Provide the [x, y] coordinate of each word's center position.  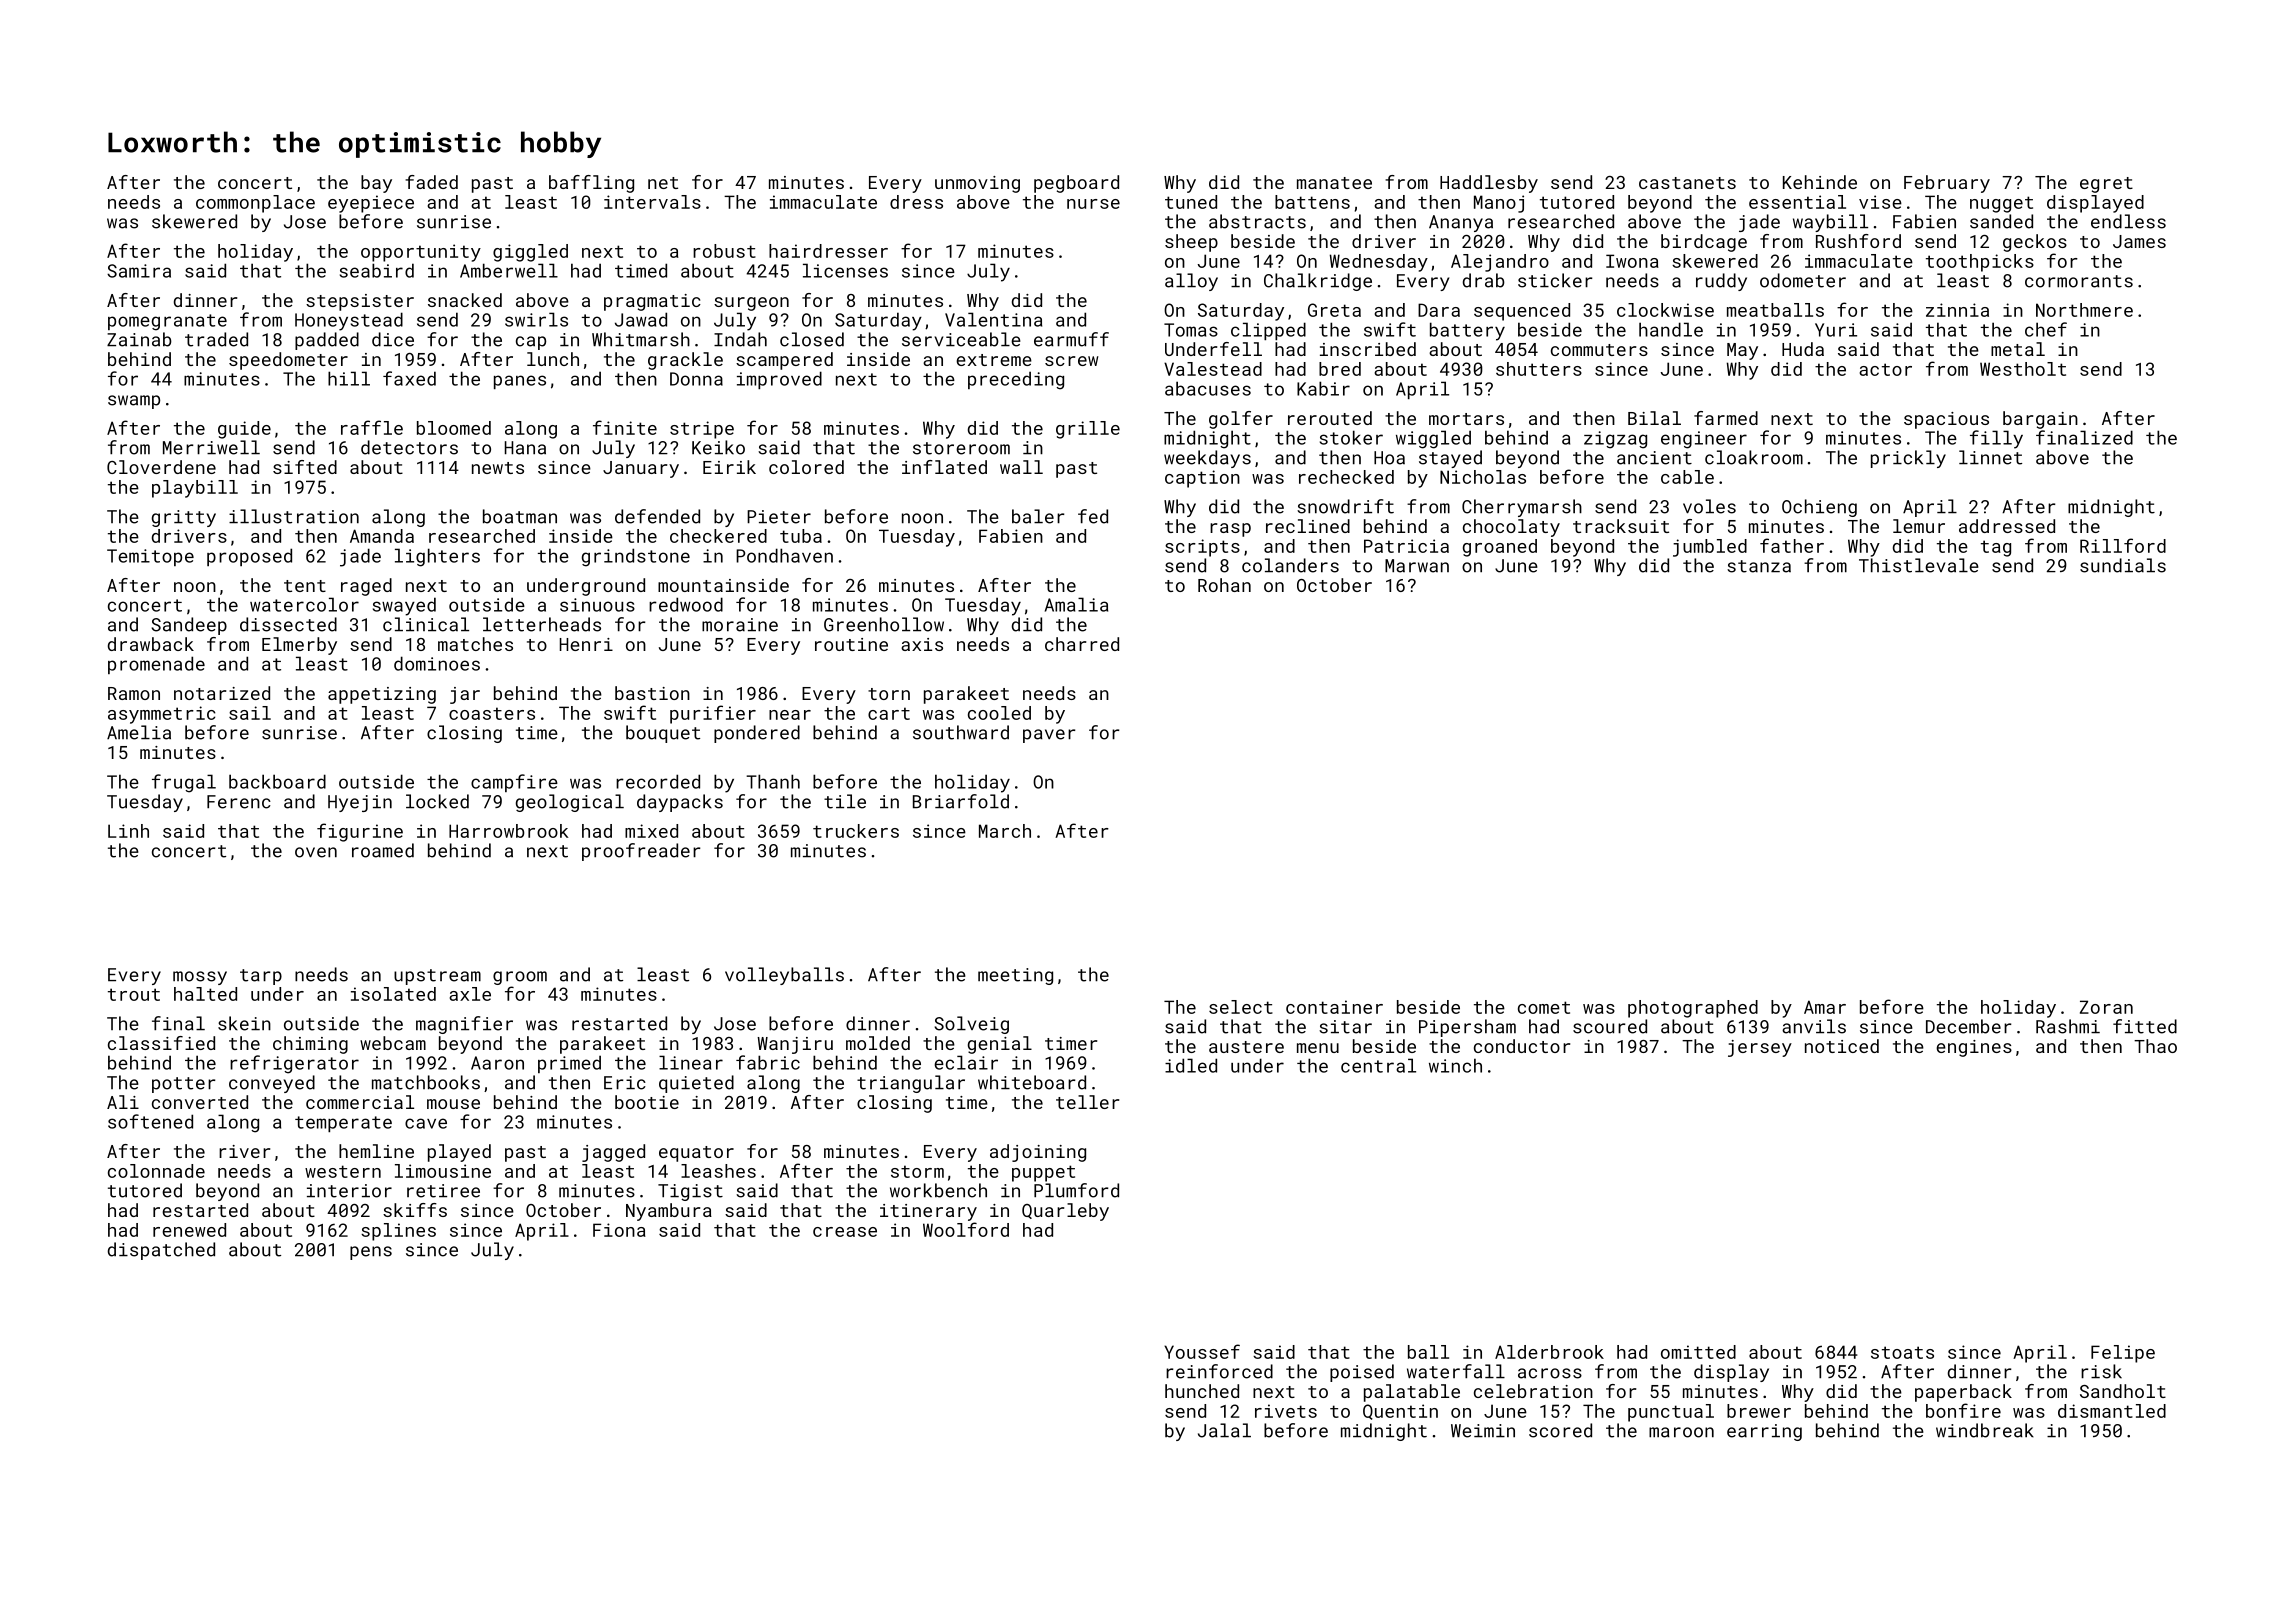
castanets [1687, 183]
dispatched [161, 1251]
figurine [360, 832]
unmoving [977, 184]
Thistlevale [1919, 565]
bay [376, 184]
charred [1082, 644]
